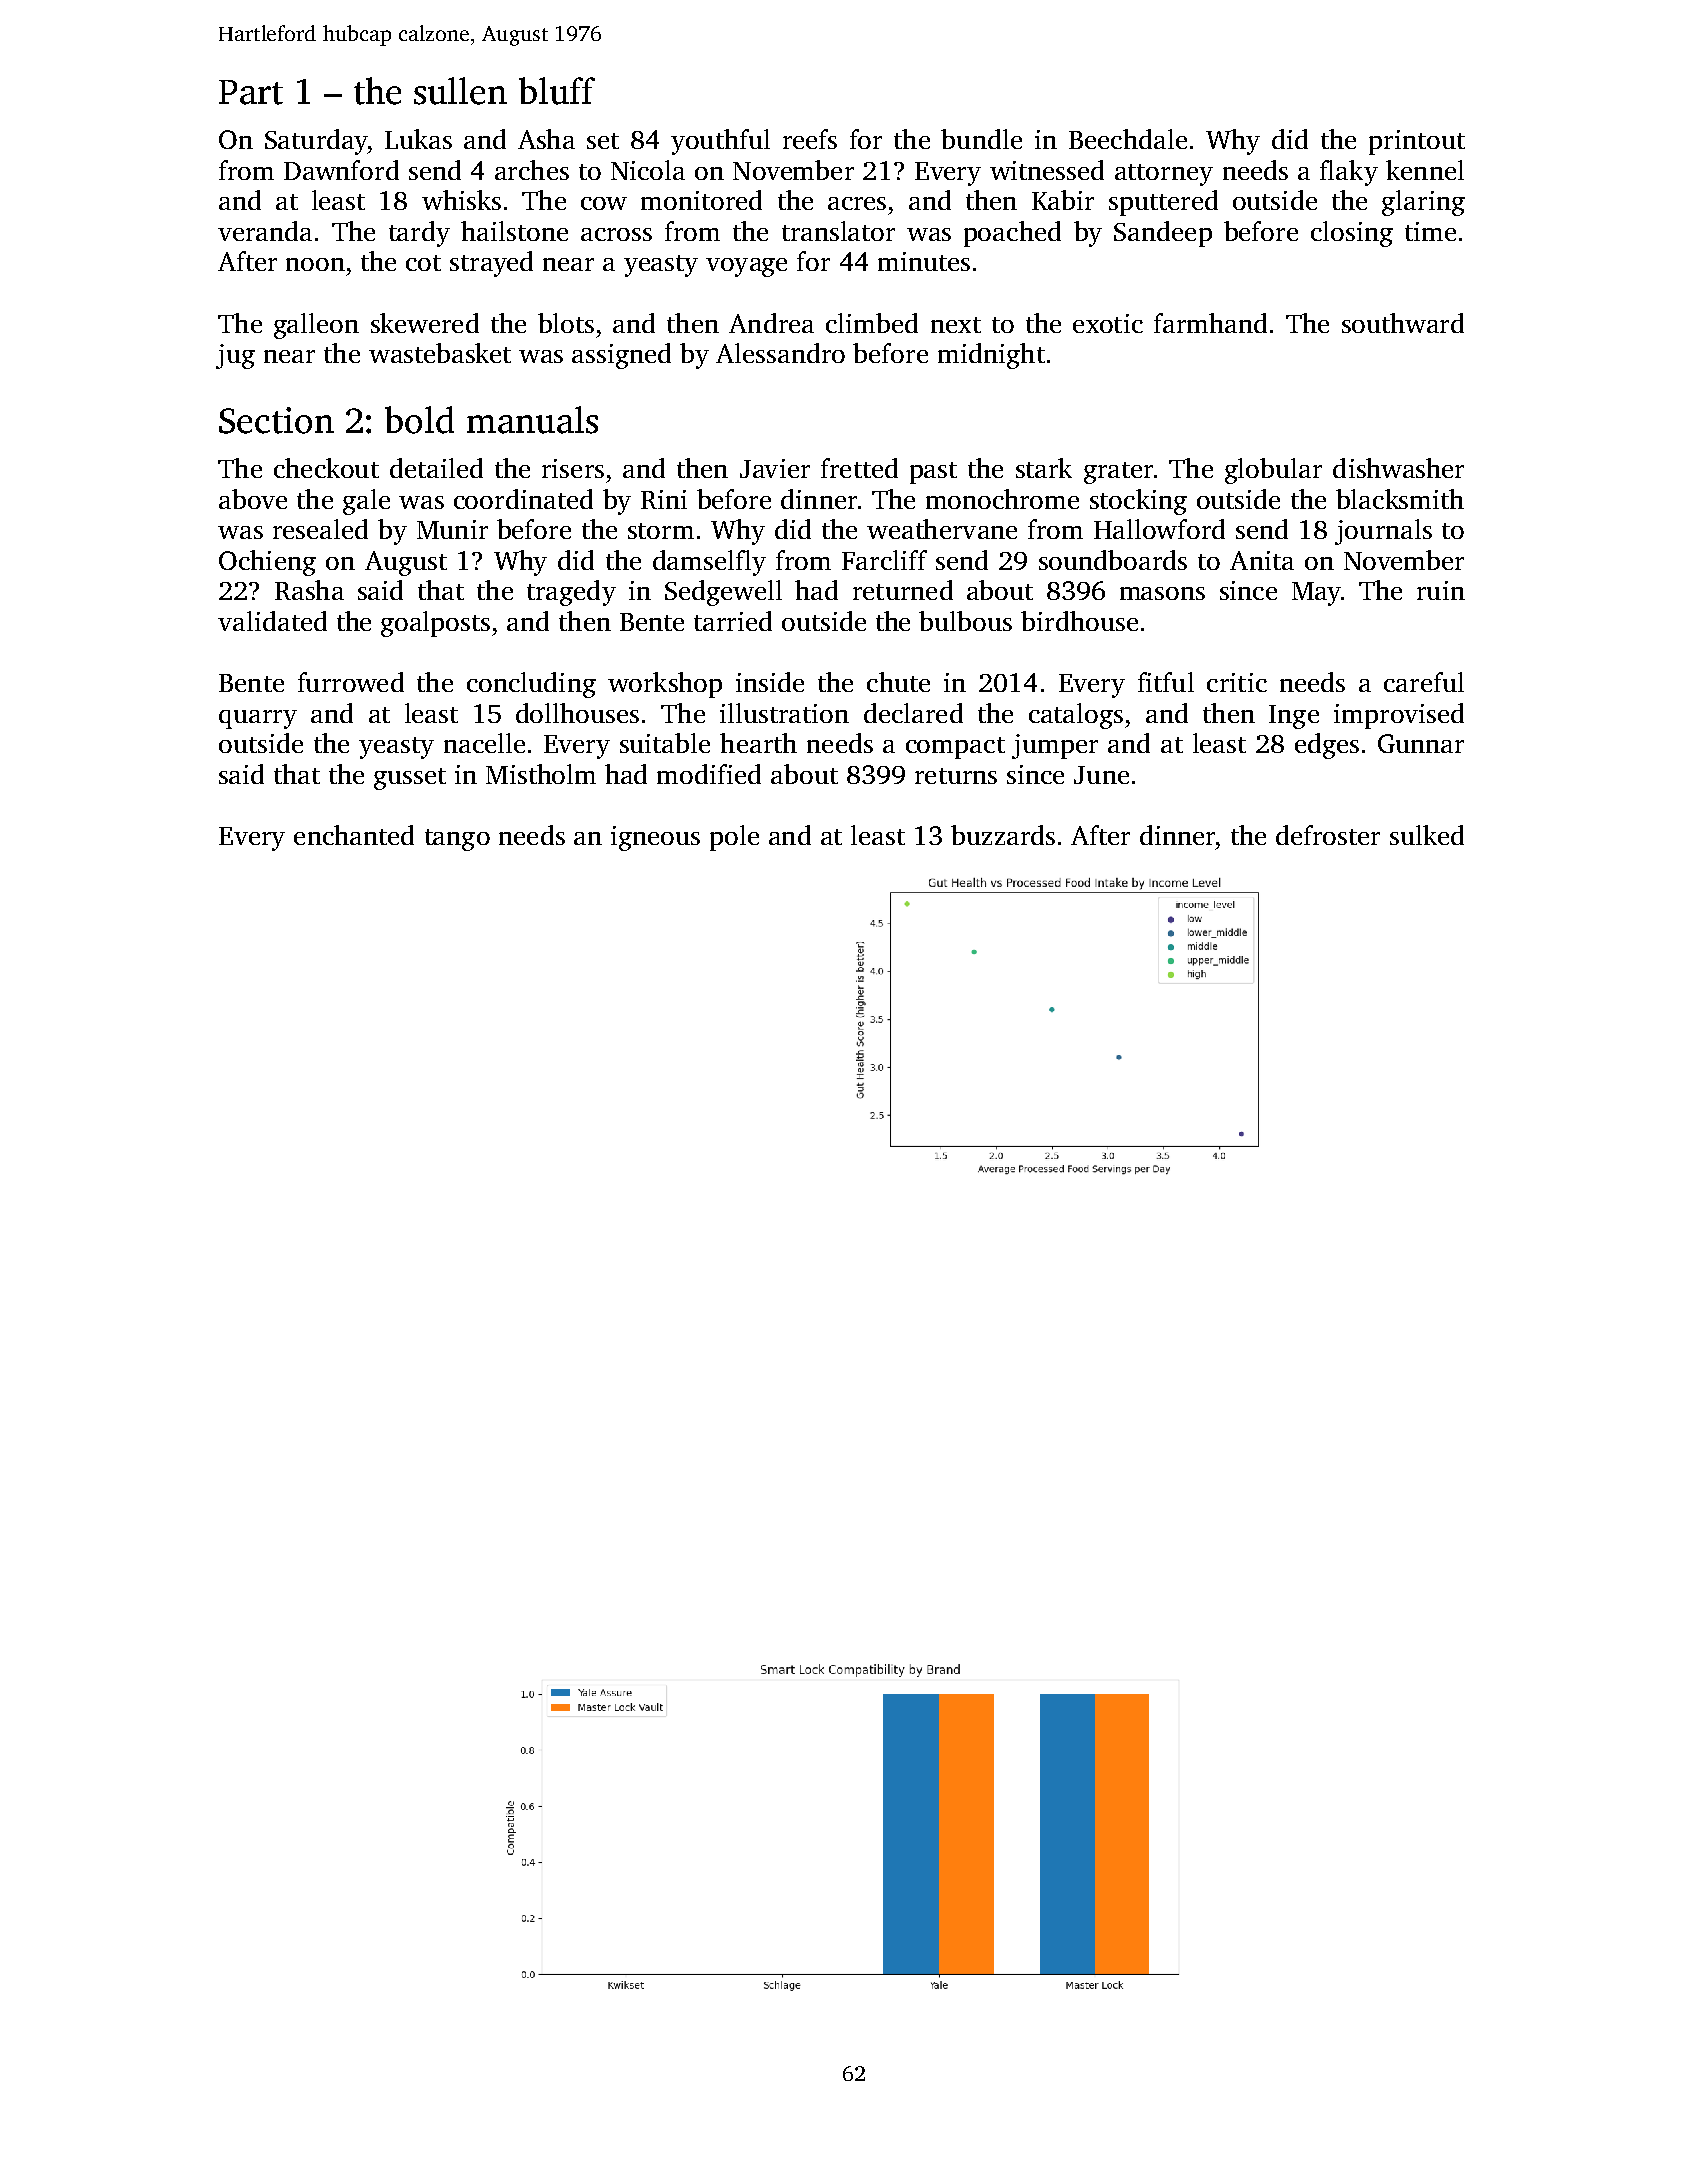 Image resolution: width=1683 pixels, height=2178 pixels. I want to click on bold, so click(419, 420).
